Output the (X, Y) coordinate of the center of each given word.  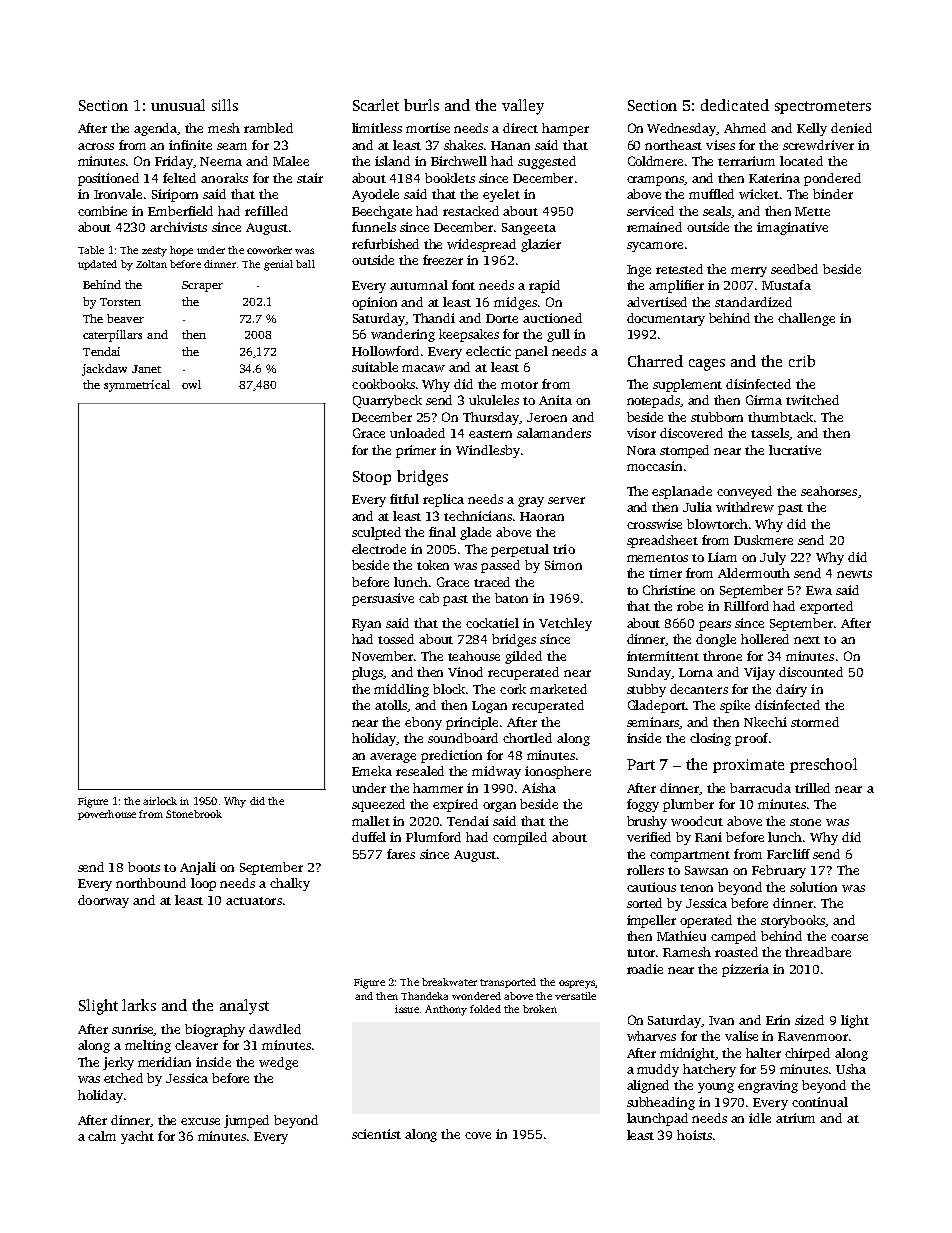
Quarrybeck (387, 401)
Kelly (812, 129)
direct (520, 128)
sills (225, 105)
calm (102, 1136)
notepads (654, 401)
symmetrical (137, 386)
